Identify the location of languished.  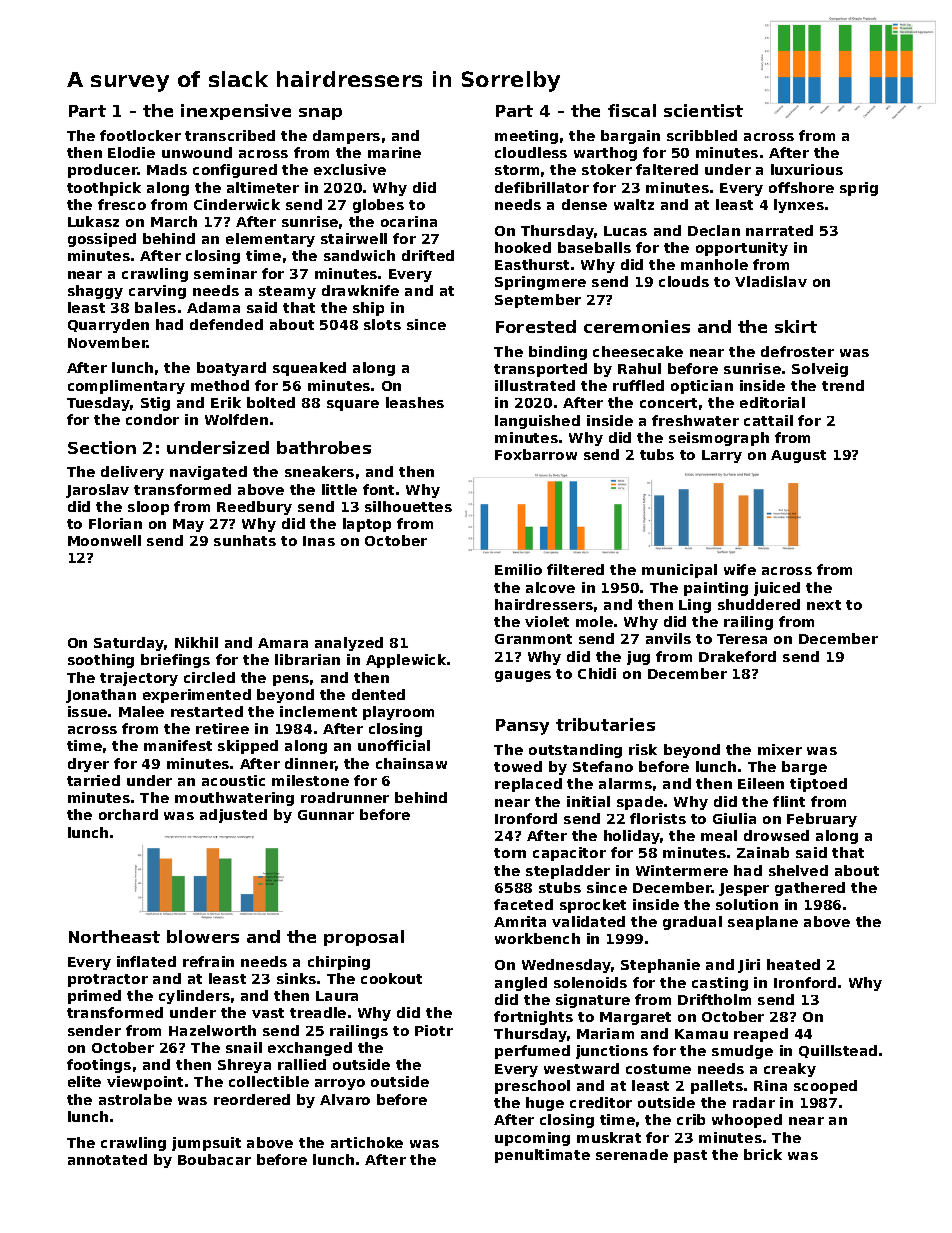
(537, 422).
